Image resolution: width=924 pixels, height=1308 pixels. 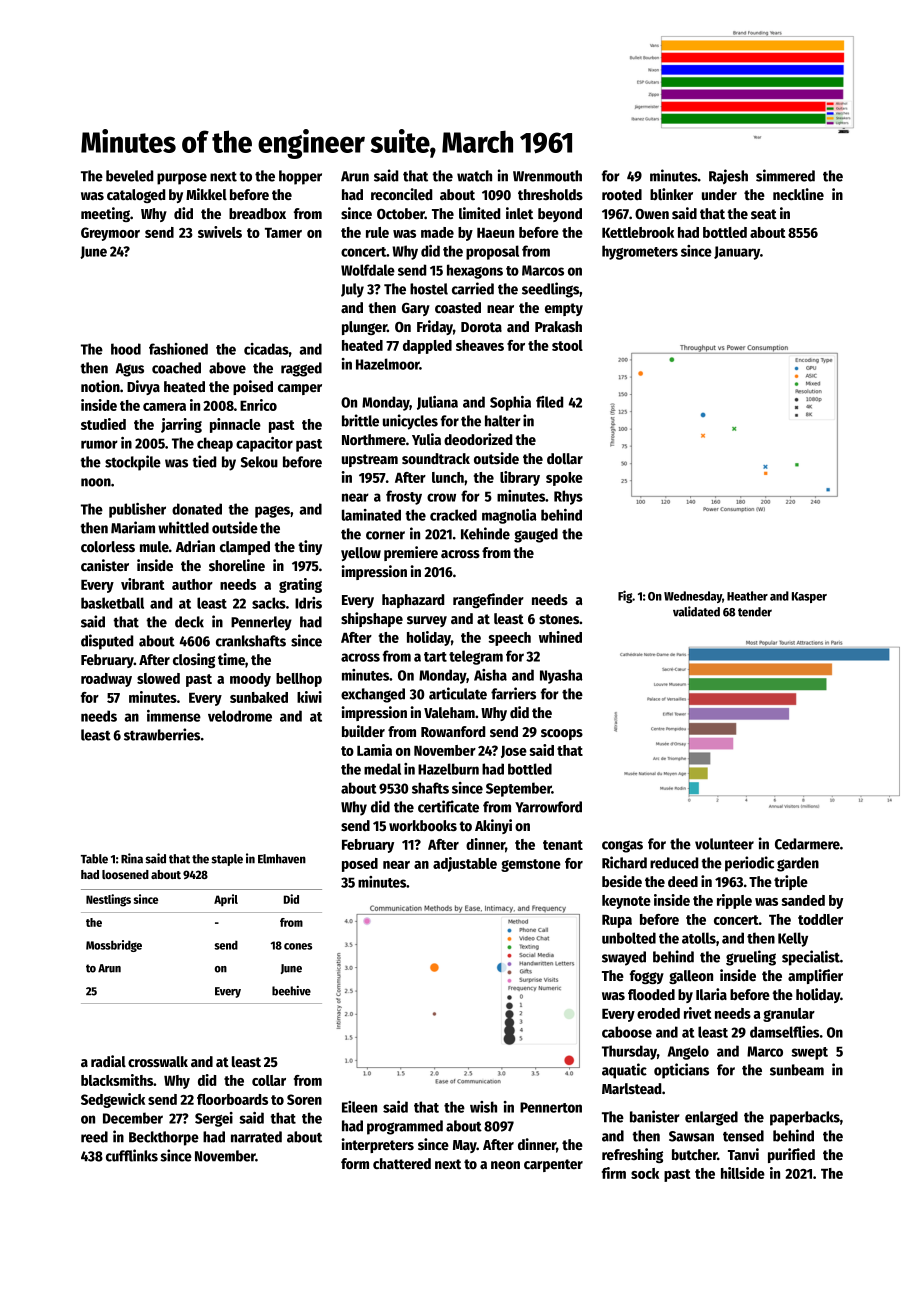 I want to click on validated, so click(x=696, y=611).
